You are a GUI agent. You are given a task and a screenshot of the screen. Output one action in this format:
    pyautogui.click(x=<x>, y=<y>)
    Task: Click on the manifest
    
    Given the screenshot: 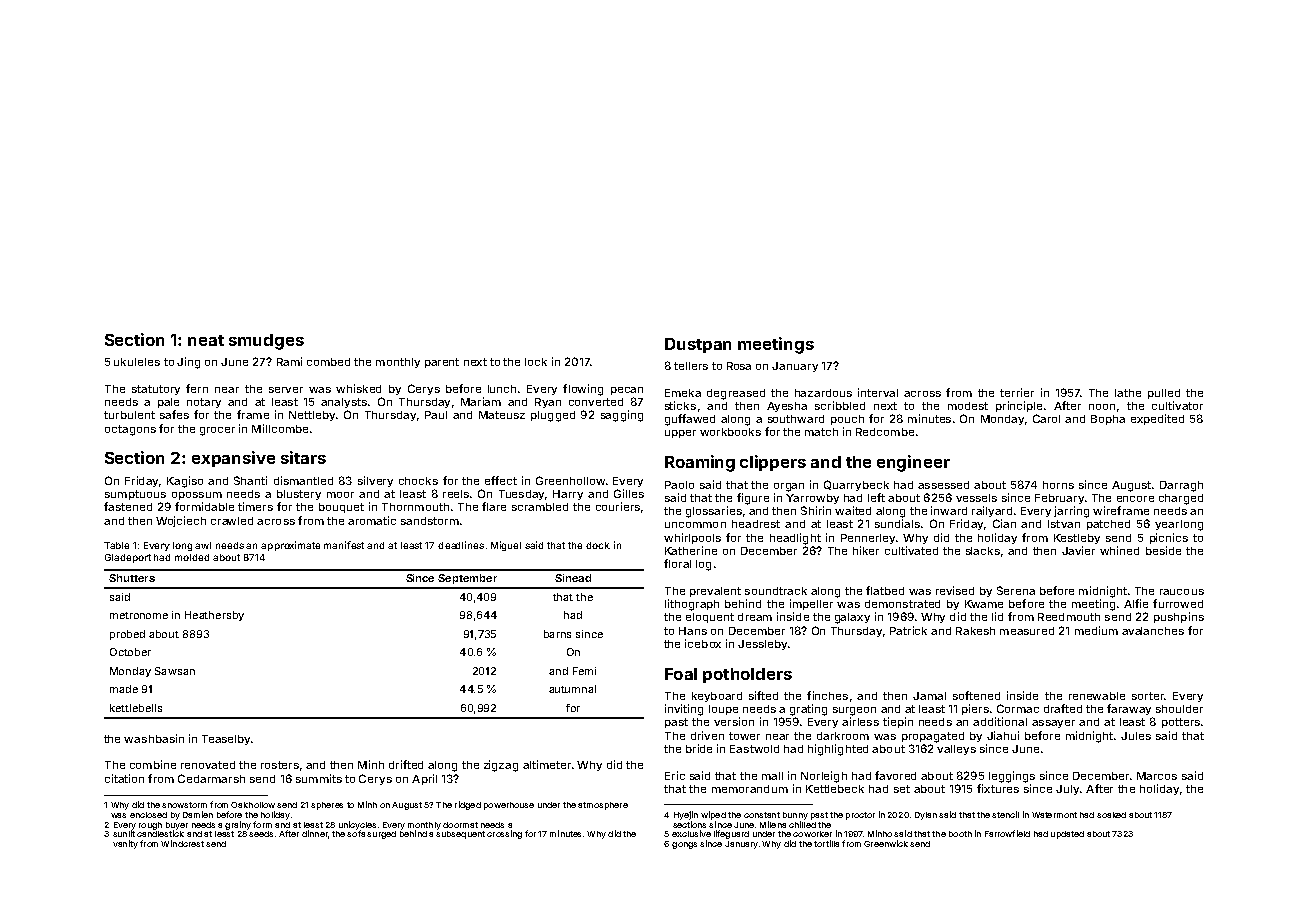 What is the action you would take?
    pyautogui.click(x=344, y=545)
